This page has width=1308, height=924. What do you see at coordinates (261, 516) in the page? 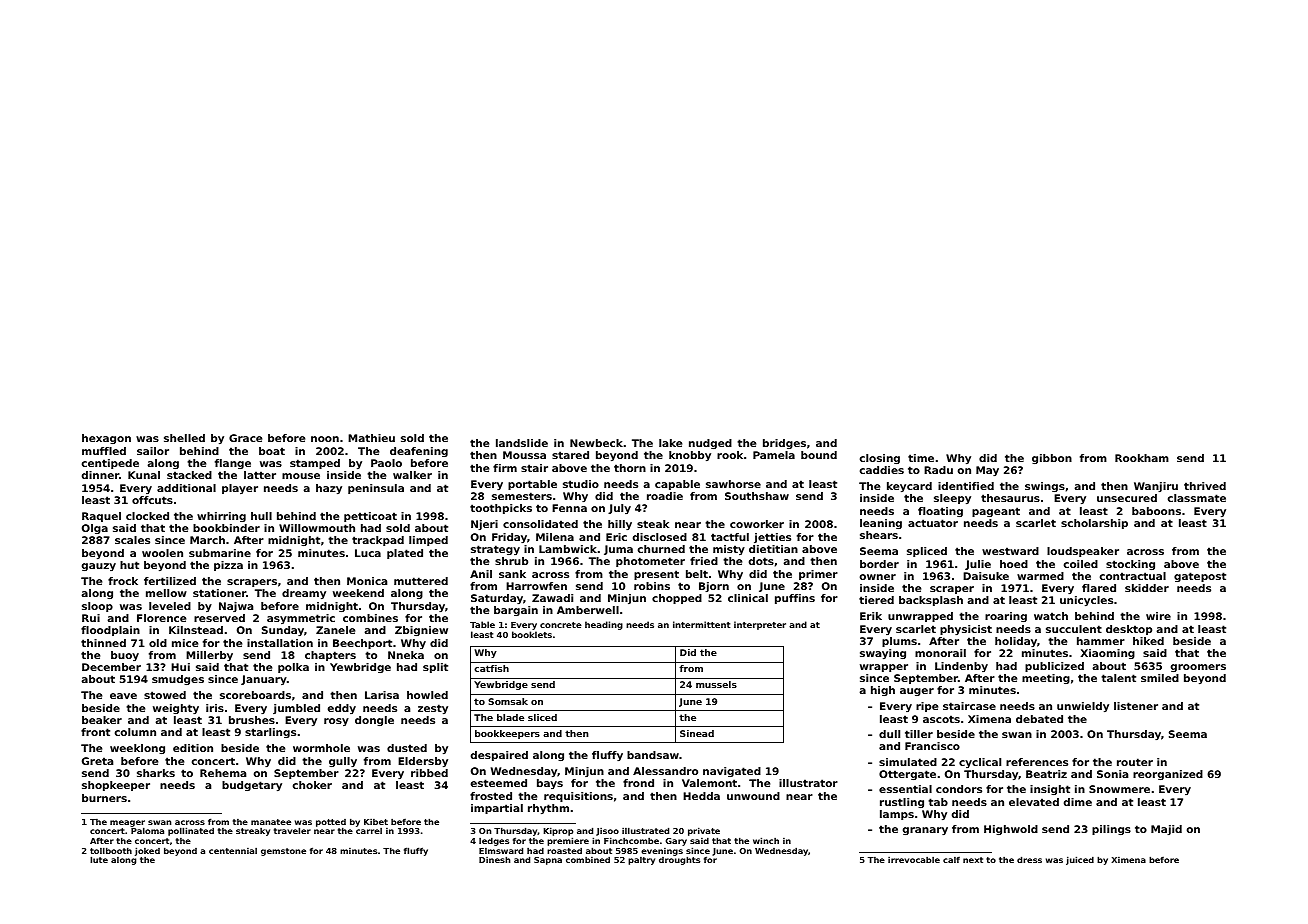
I see `hull` at bounding box center [261, 516].
